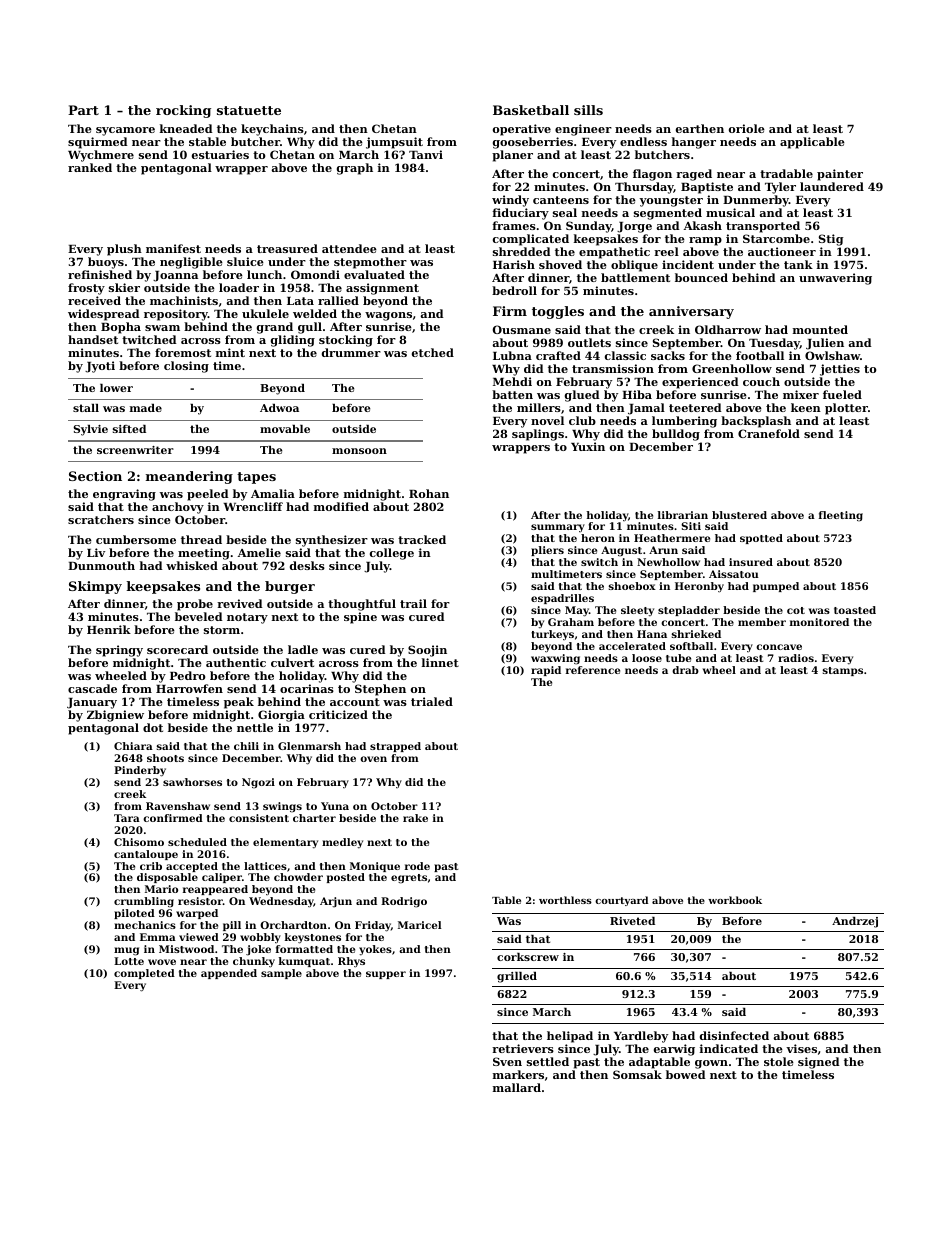 The image size is (952, 1233). I want to click on Skimpy, so click(95, 587).
